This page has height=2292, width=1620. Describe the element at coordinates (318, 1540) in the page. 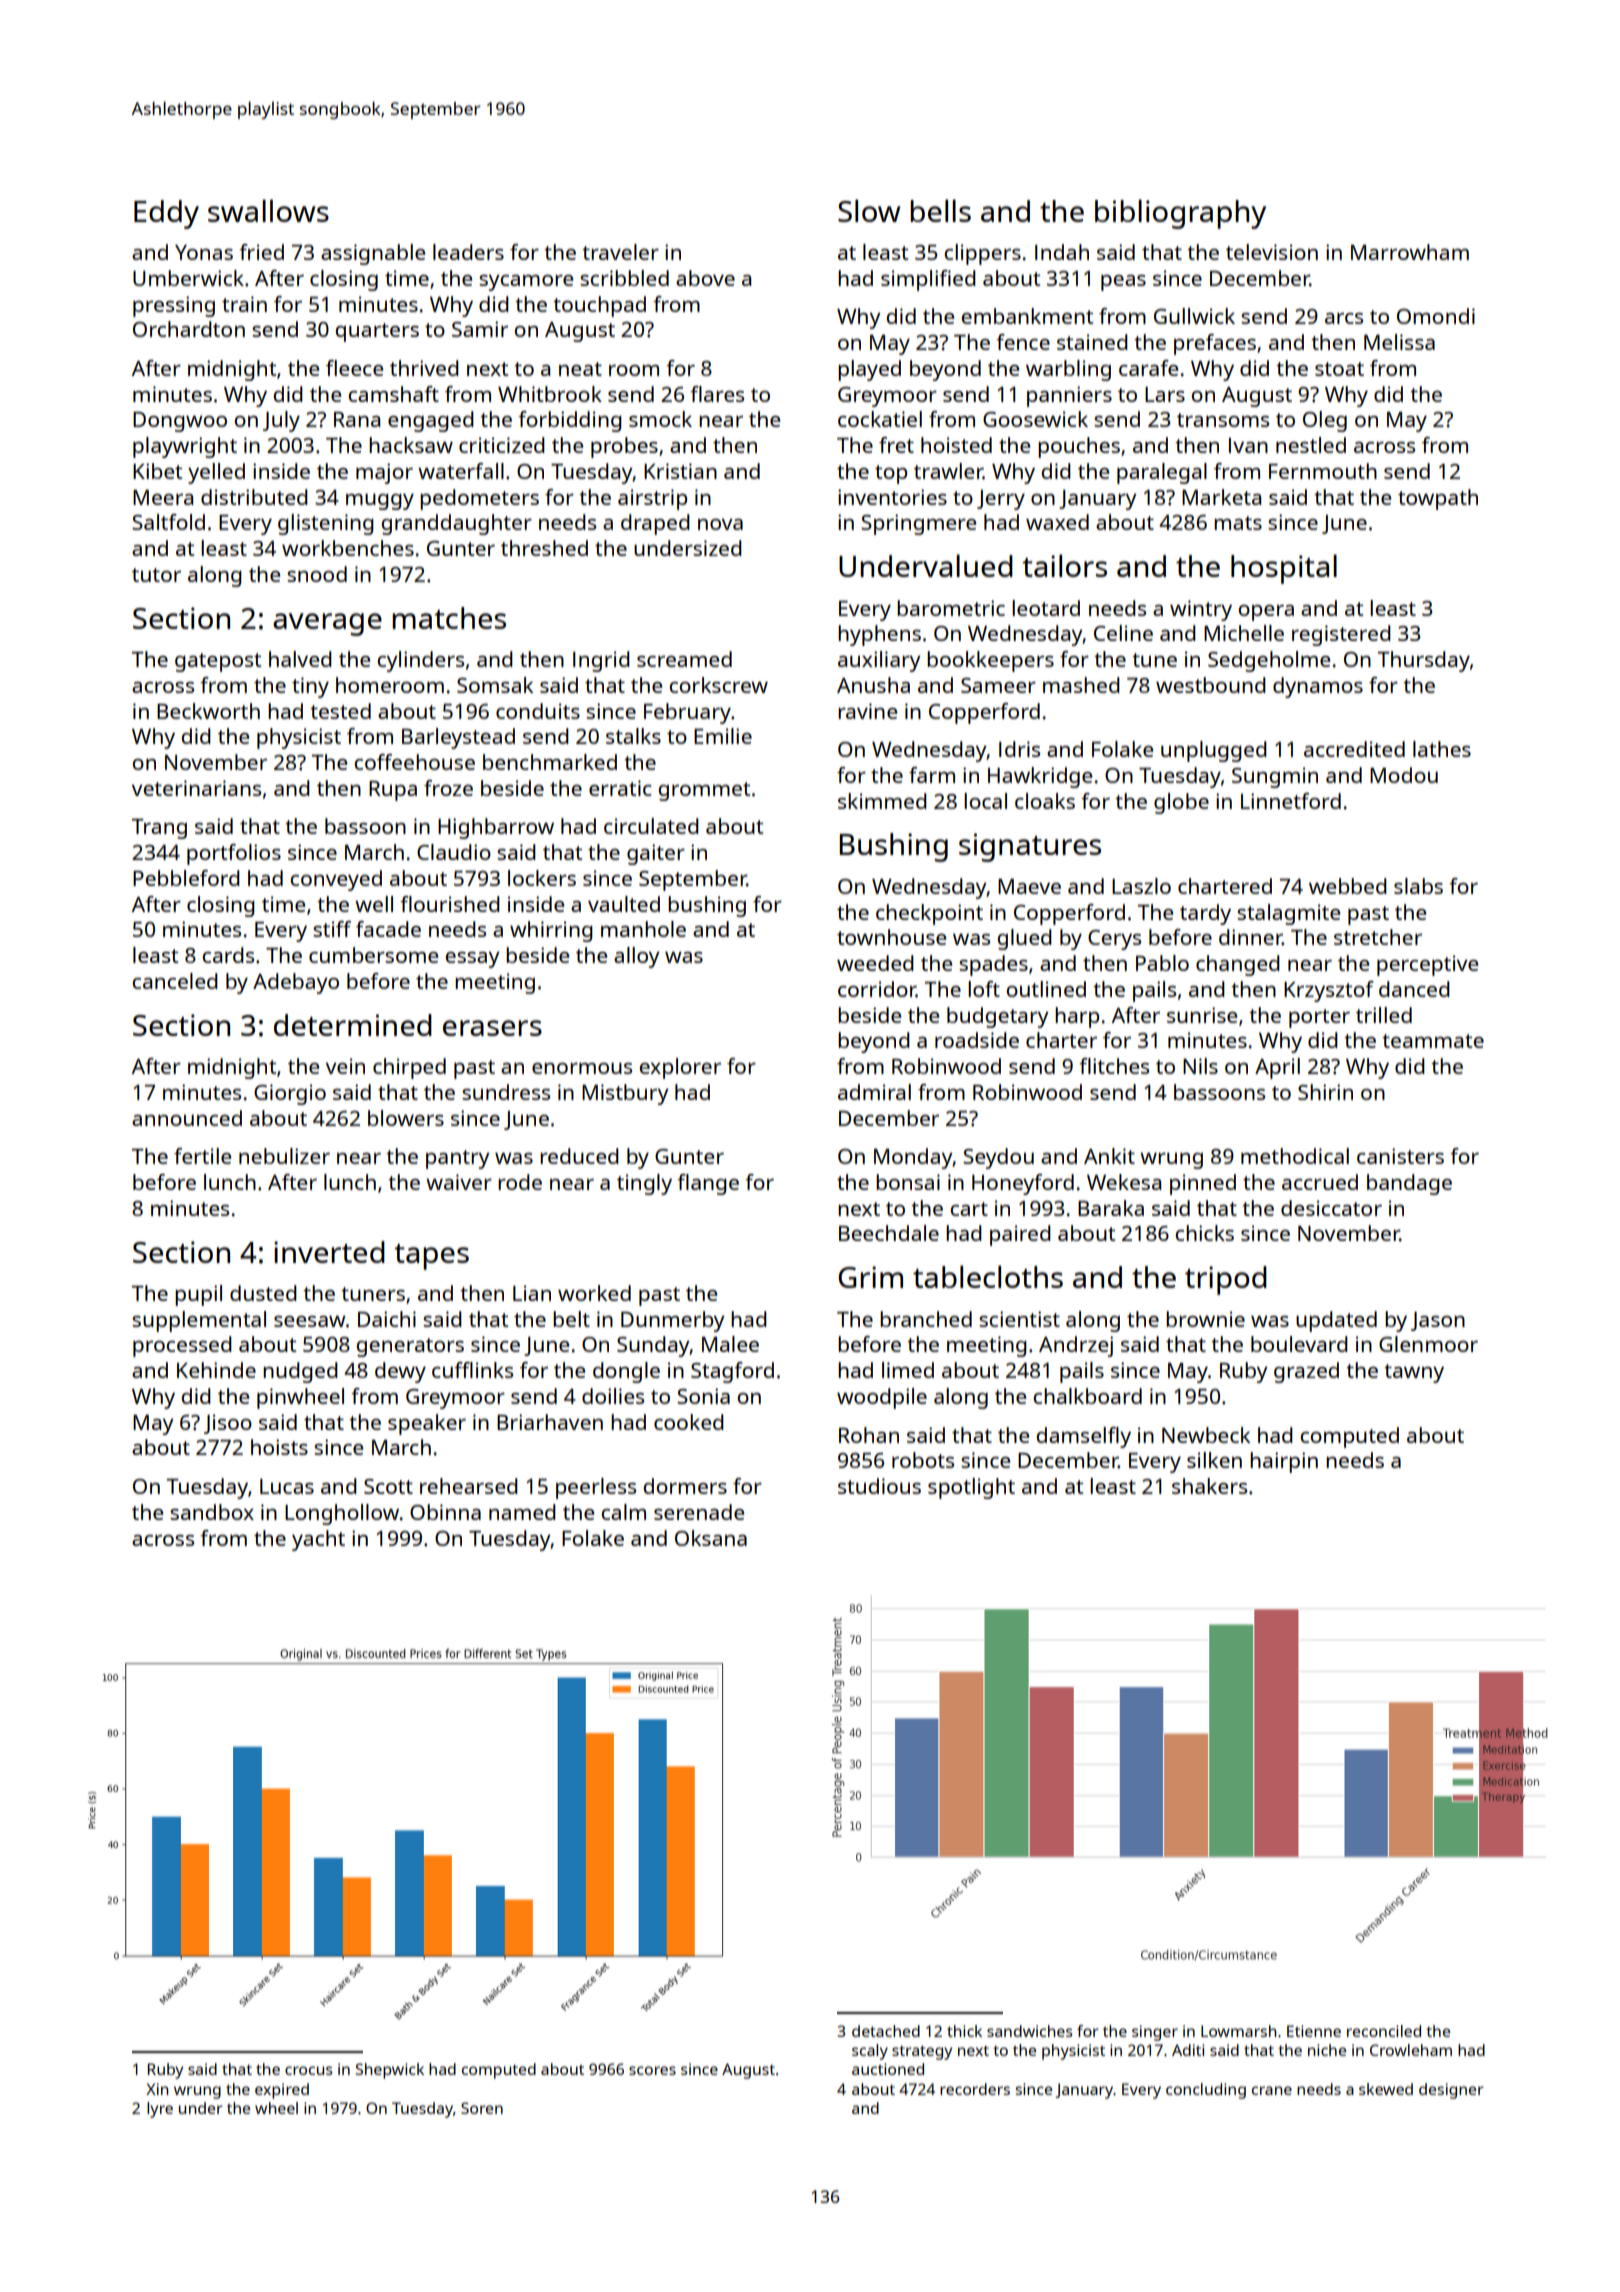

I see `yacht` at that location.
